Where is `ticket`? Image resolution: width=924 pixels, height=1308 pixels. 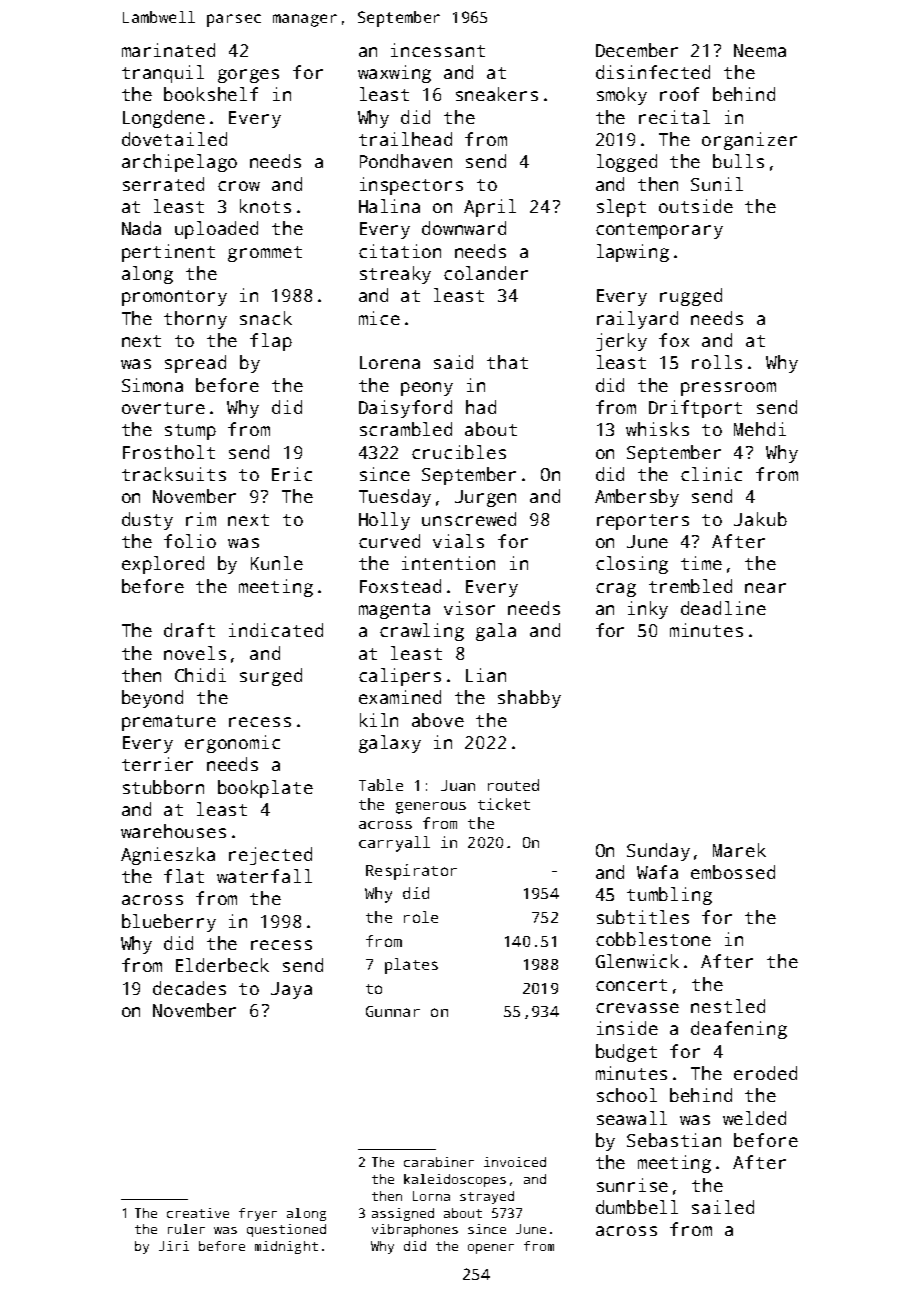
ticket is located at coordinates (504, 804).
